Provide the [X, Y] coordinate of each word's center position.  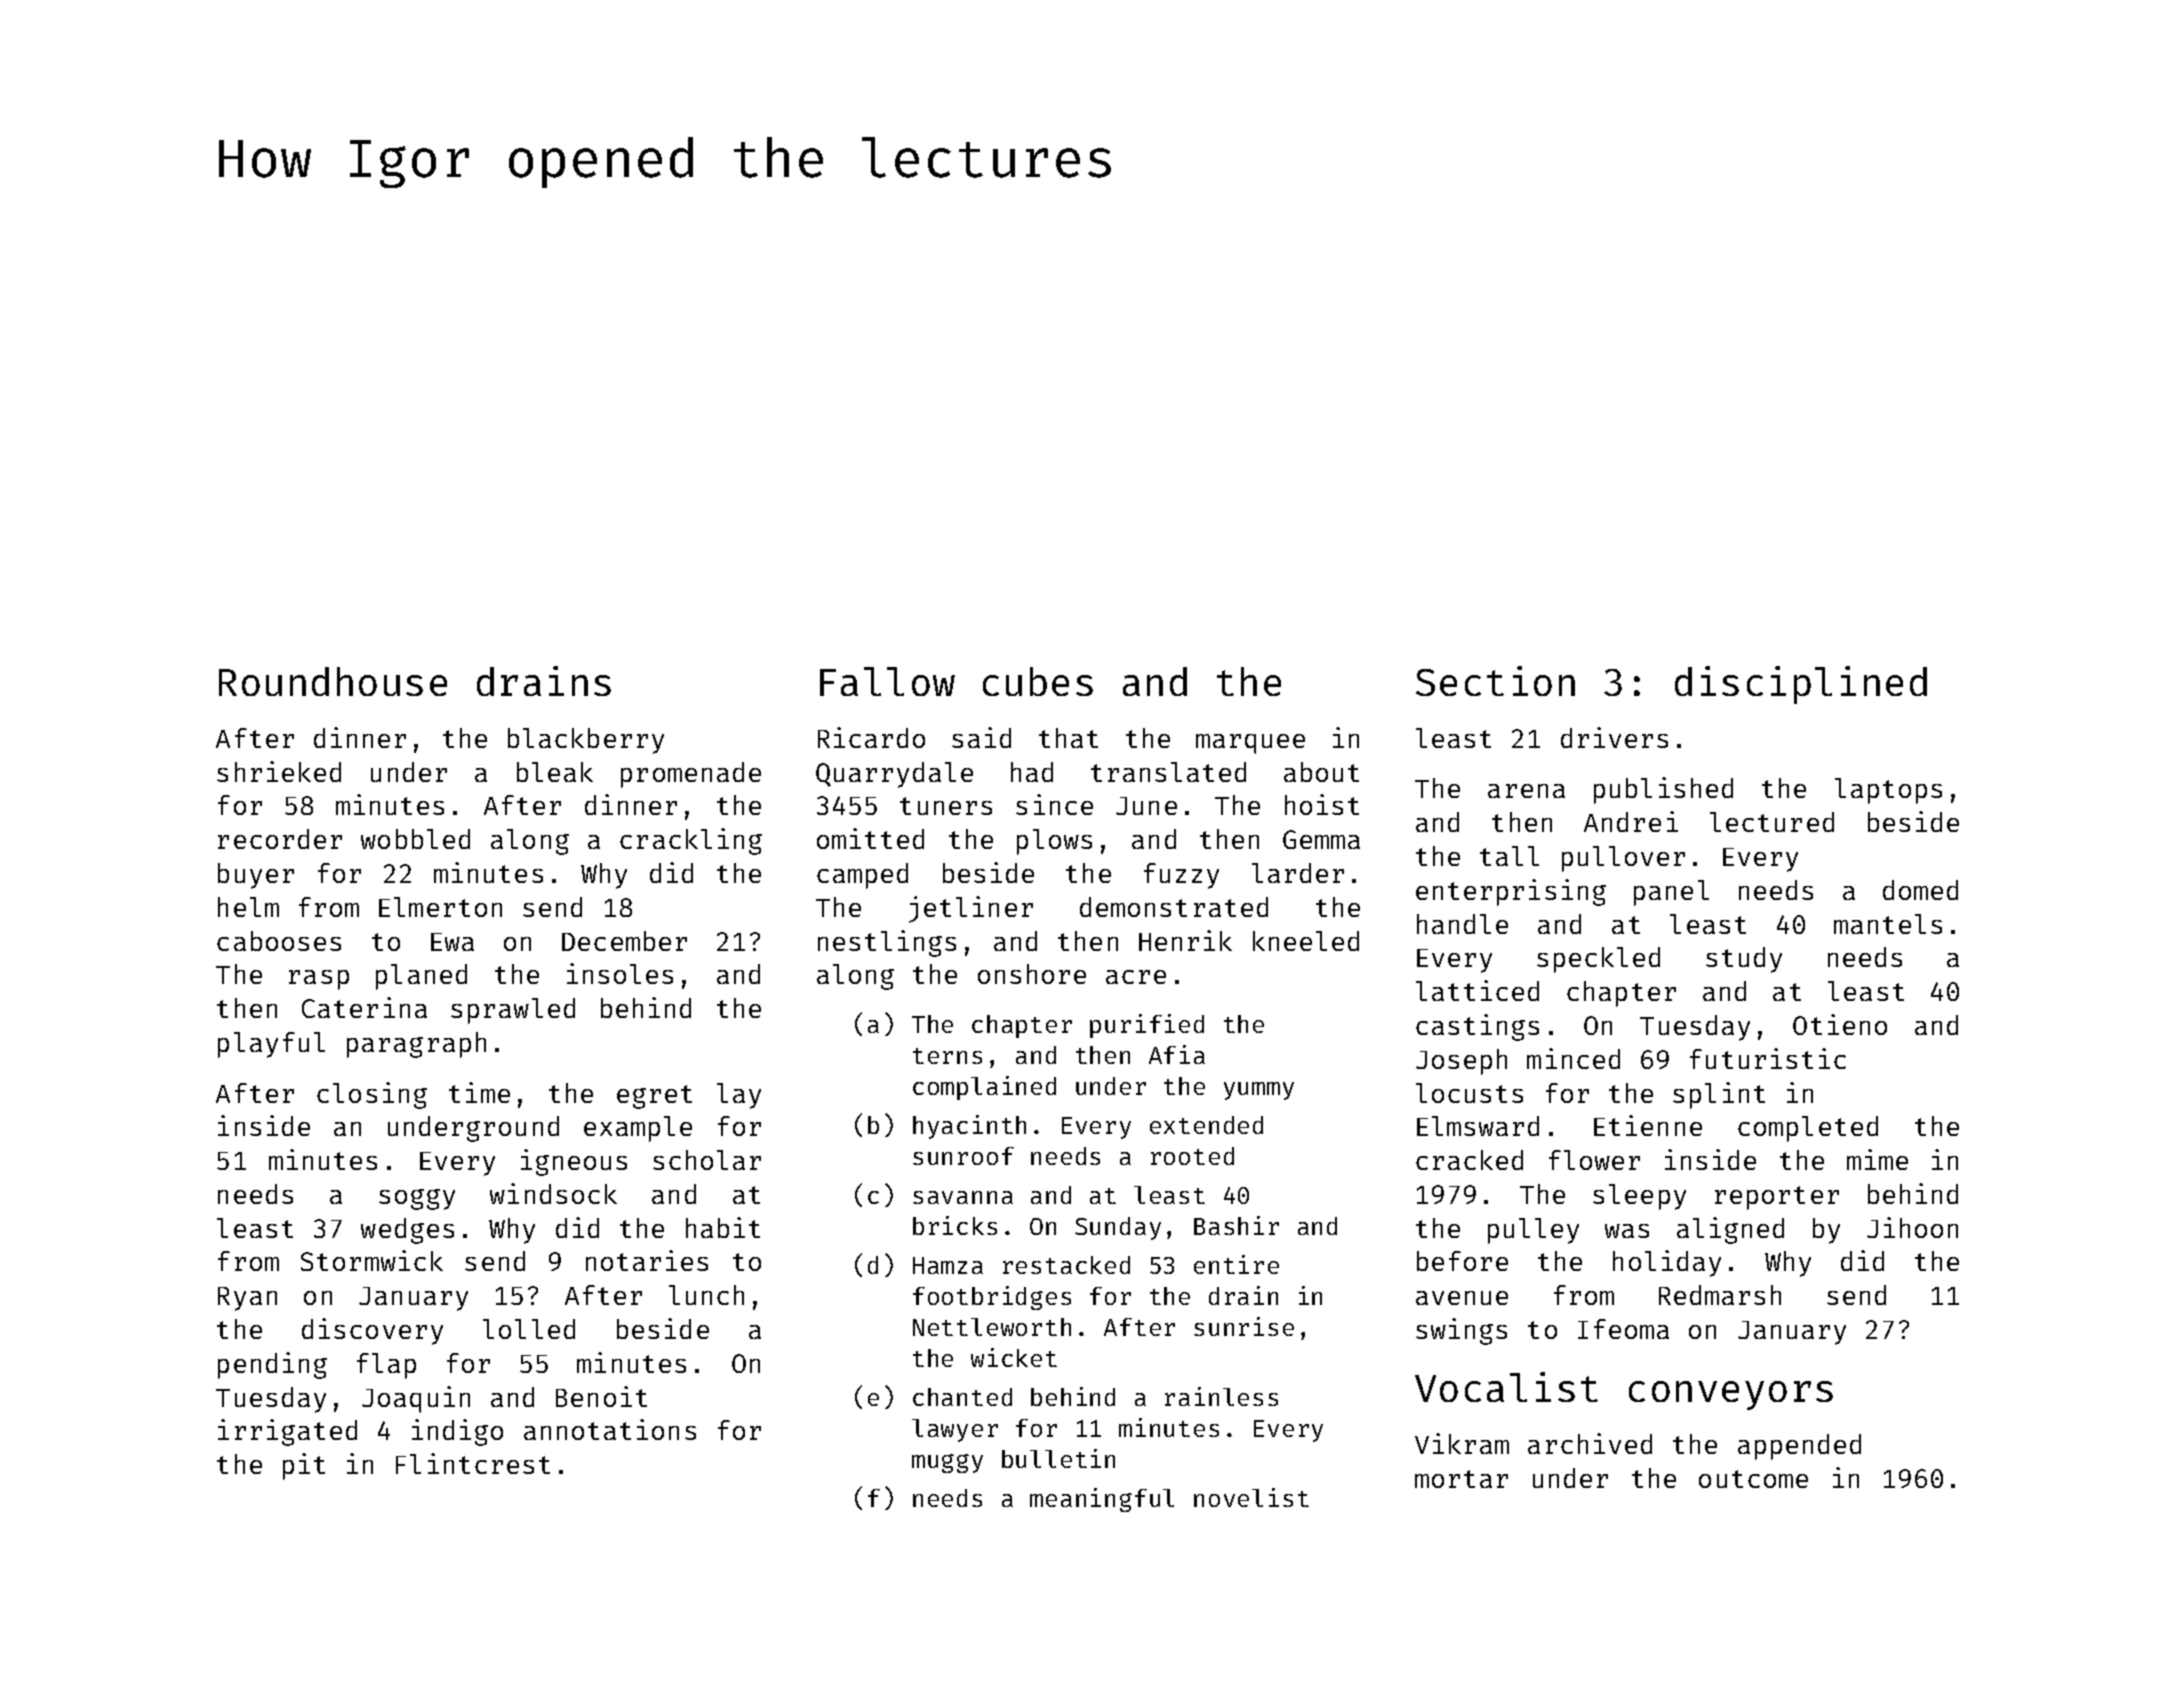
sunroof [963, 1156]
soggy [417, 1199]
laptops [1888, 791]
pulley [1533, 1231]
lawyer [955, 1430]
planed [421, 977]
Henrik [1185, 940]
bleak [555, 772]
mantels [1888, 924]
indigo [457, 1432]
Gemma [1321, 839]
